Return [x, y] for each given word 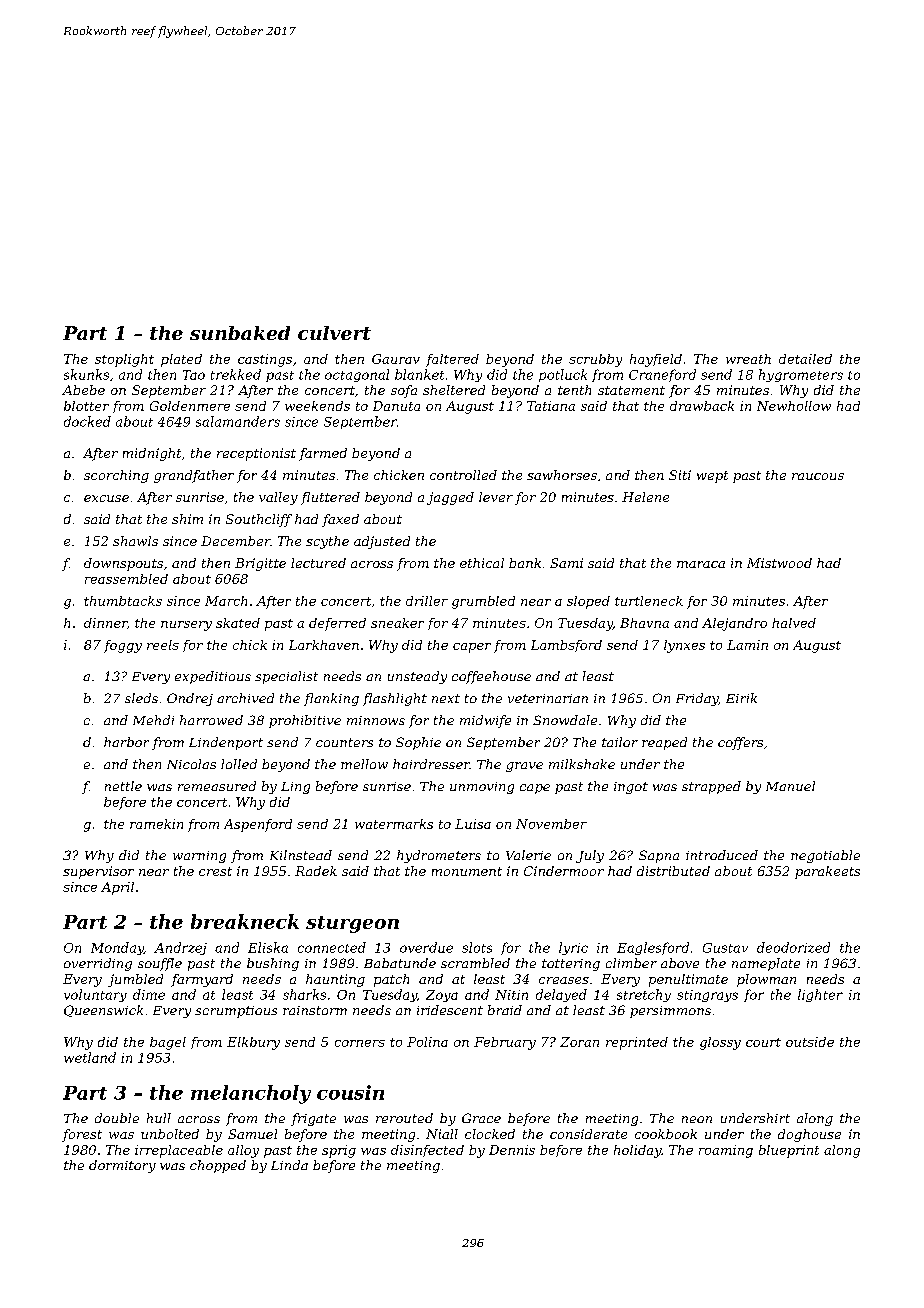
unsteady [417, 677]
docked [87, 421]
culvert [334, 333]
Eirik [741, 698]
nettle [123, 786]
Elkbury [253, 1043]
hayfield [656, 360]
